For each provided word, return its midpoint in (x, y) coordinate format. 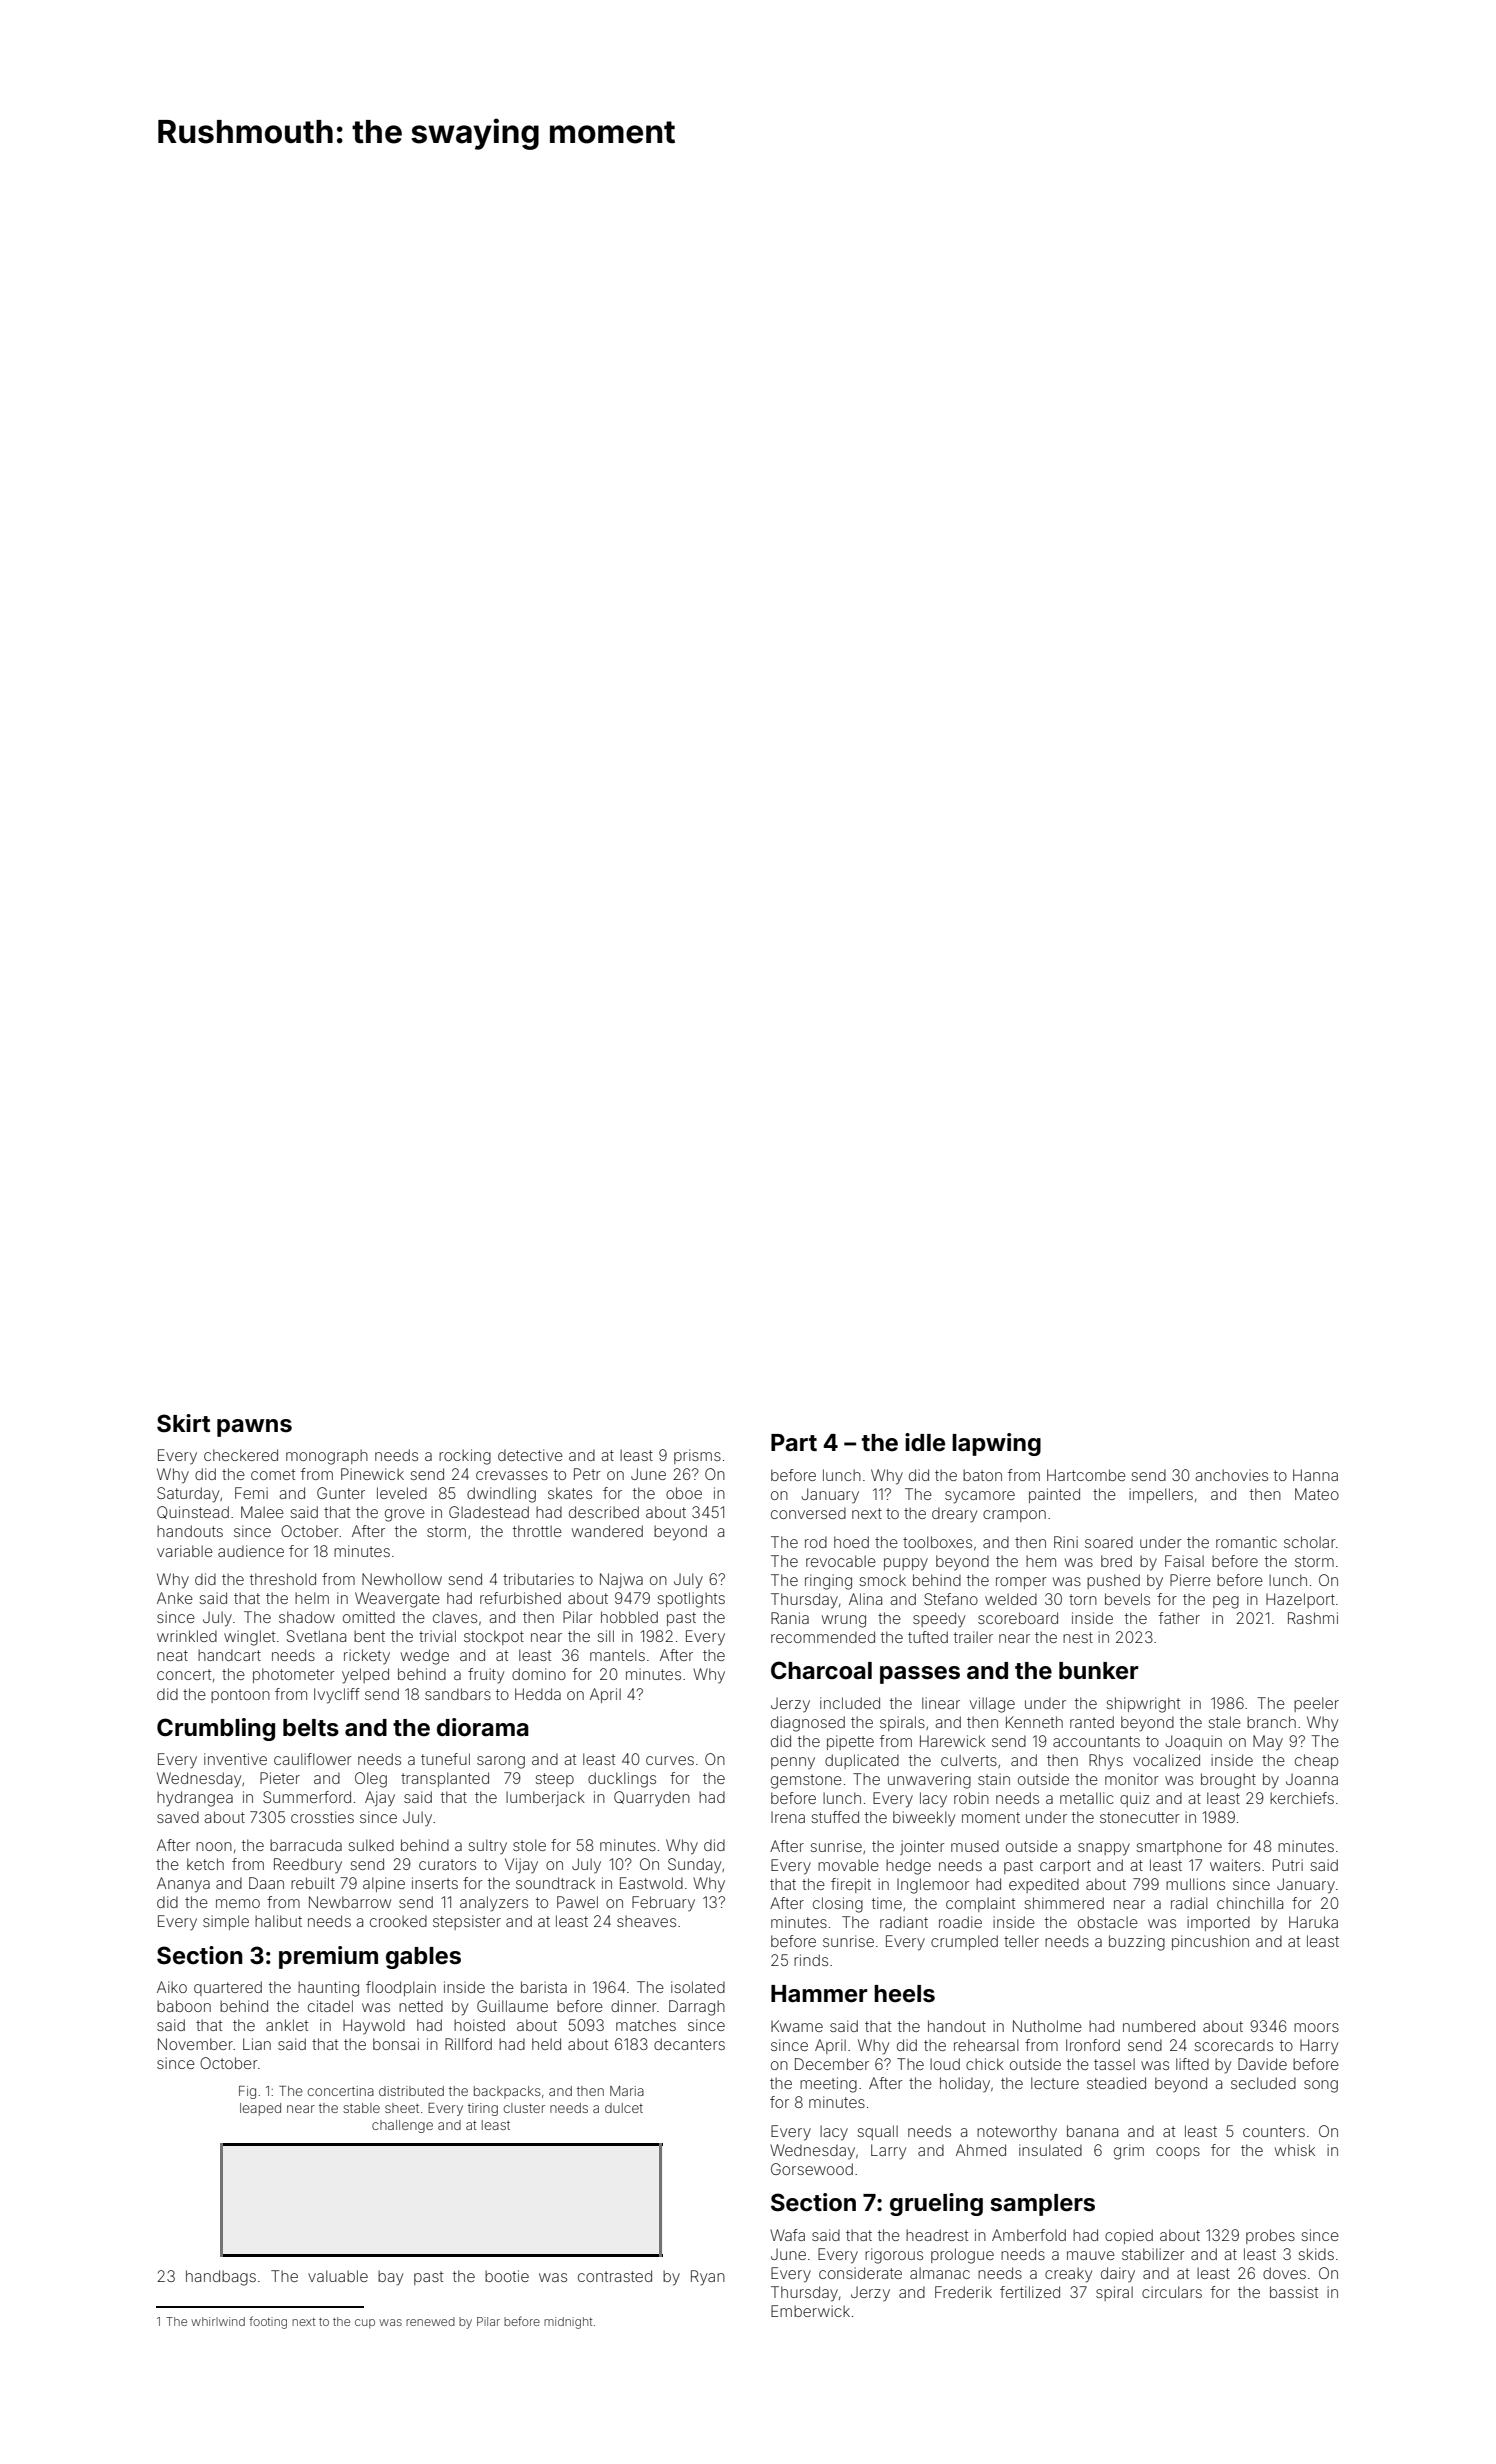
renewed (430, 2321)
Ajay (380, 1798)
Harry (1319, 2047)
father (1179, 1618)
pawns (254, 1428)
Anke (175, 1598)
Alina (865, 1599)
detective (530, 1455)
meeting (828, 2085)
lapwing (996, 1444)
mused (975, 1846)
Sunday (694, 1866)
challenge (402, 2126)
